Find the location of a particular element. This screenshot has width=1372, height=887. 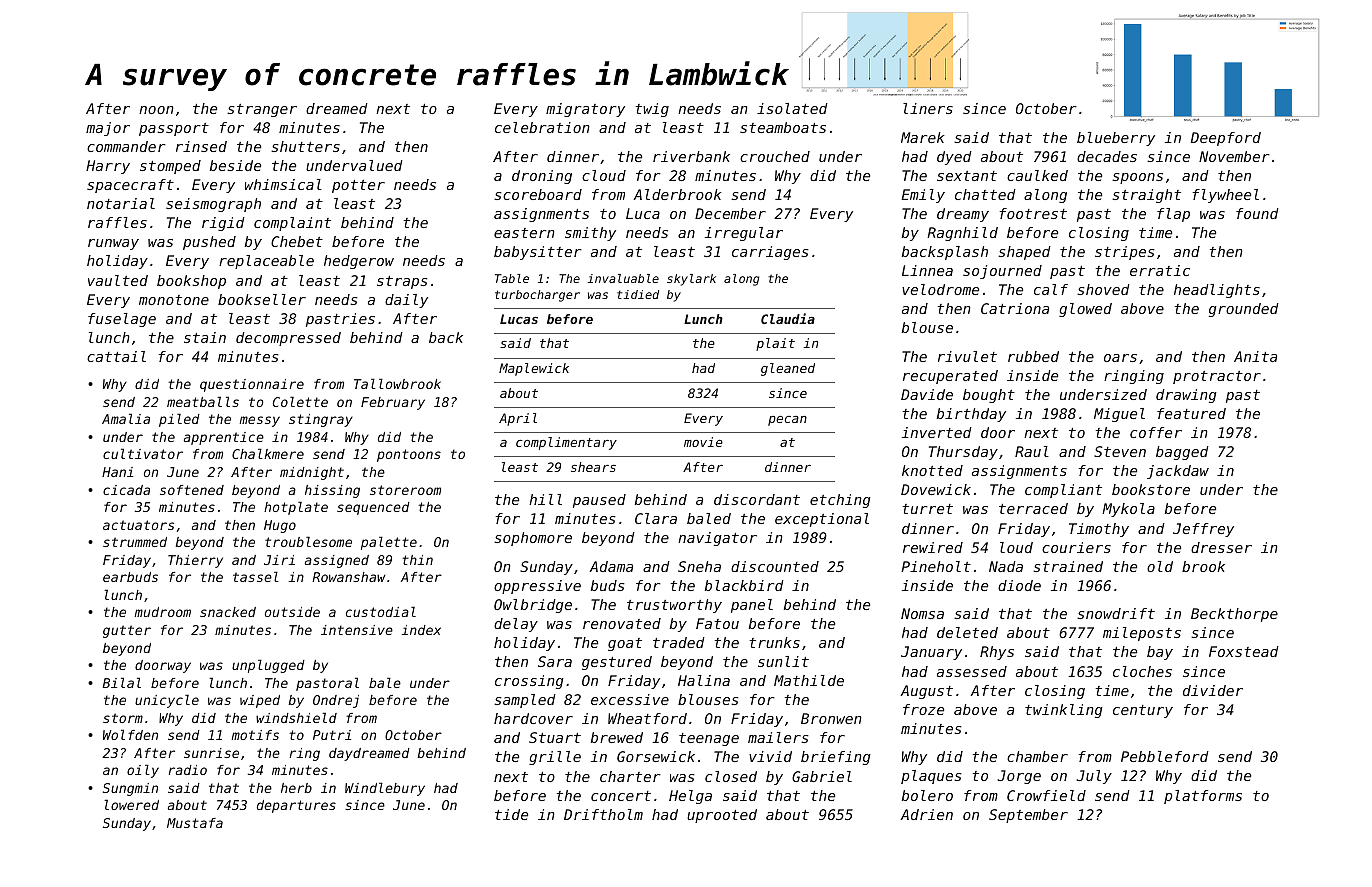

Putri is located at coordinates (332, 735).
